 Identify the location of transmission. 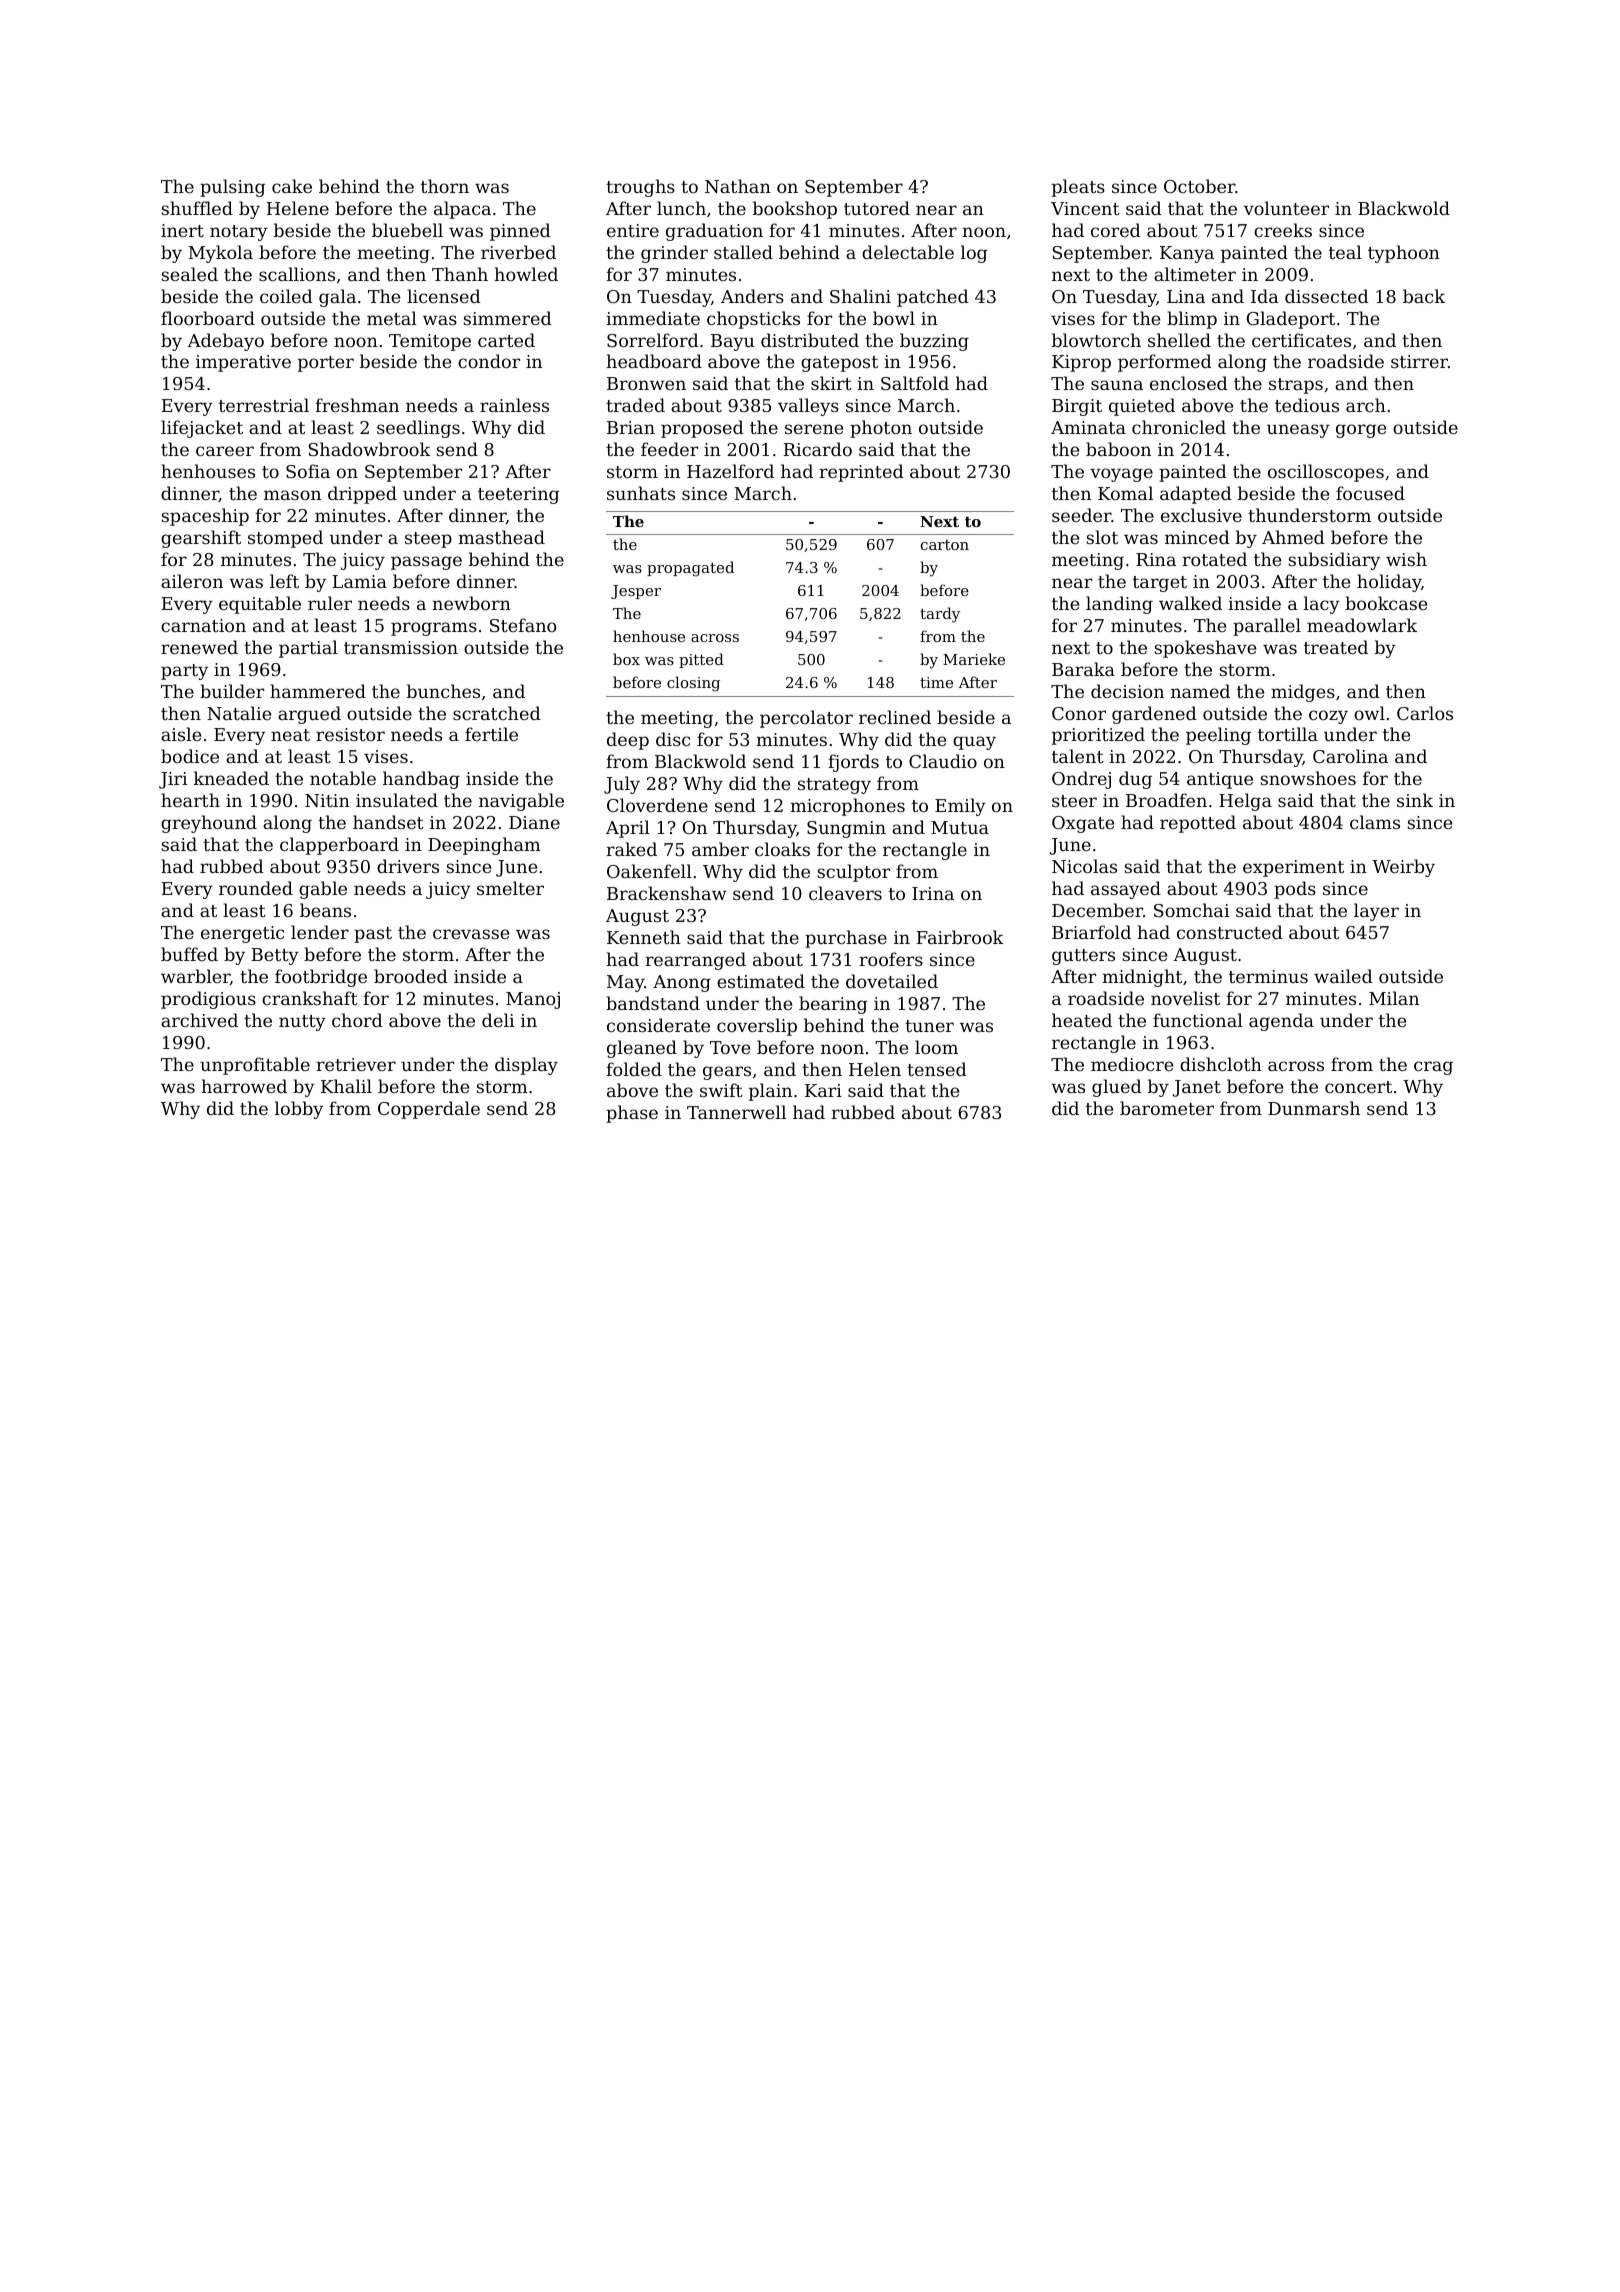
(401, 647).
